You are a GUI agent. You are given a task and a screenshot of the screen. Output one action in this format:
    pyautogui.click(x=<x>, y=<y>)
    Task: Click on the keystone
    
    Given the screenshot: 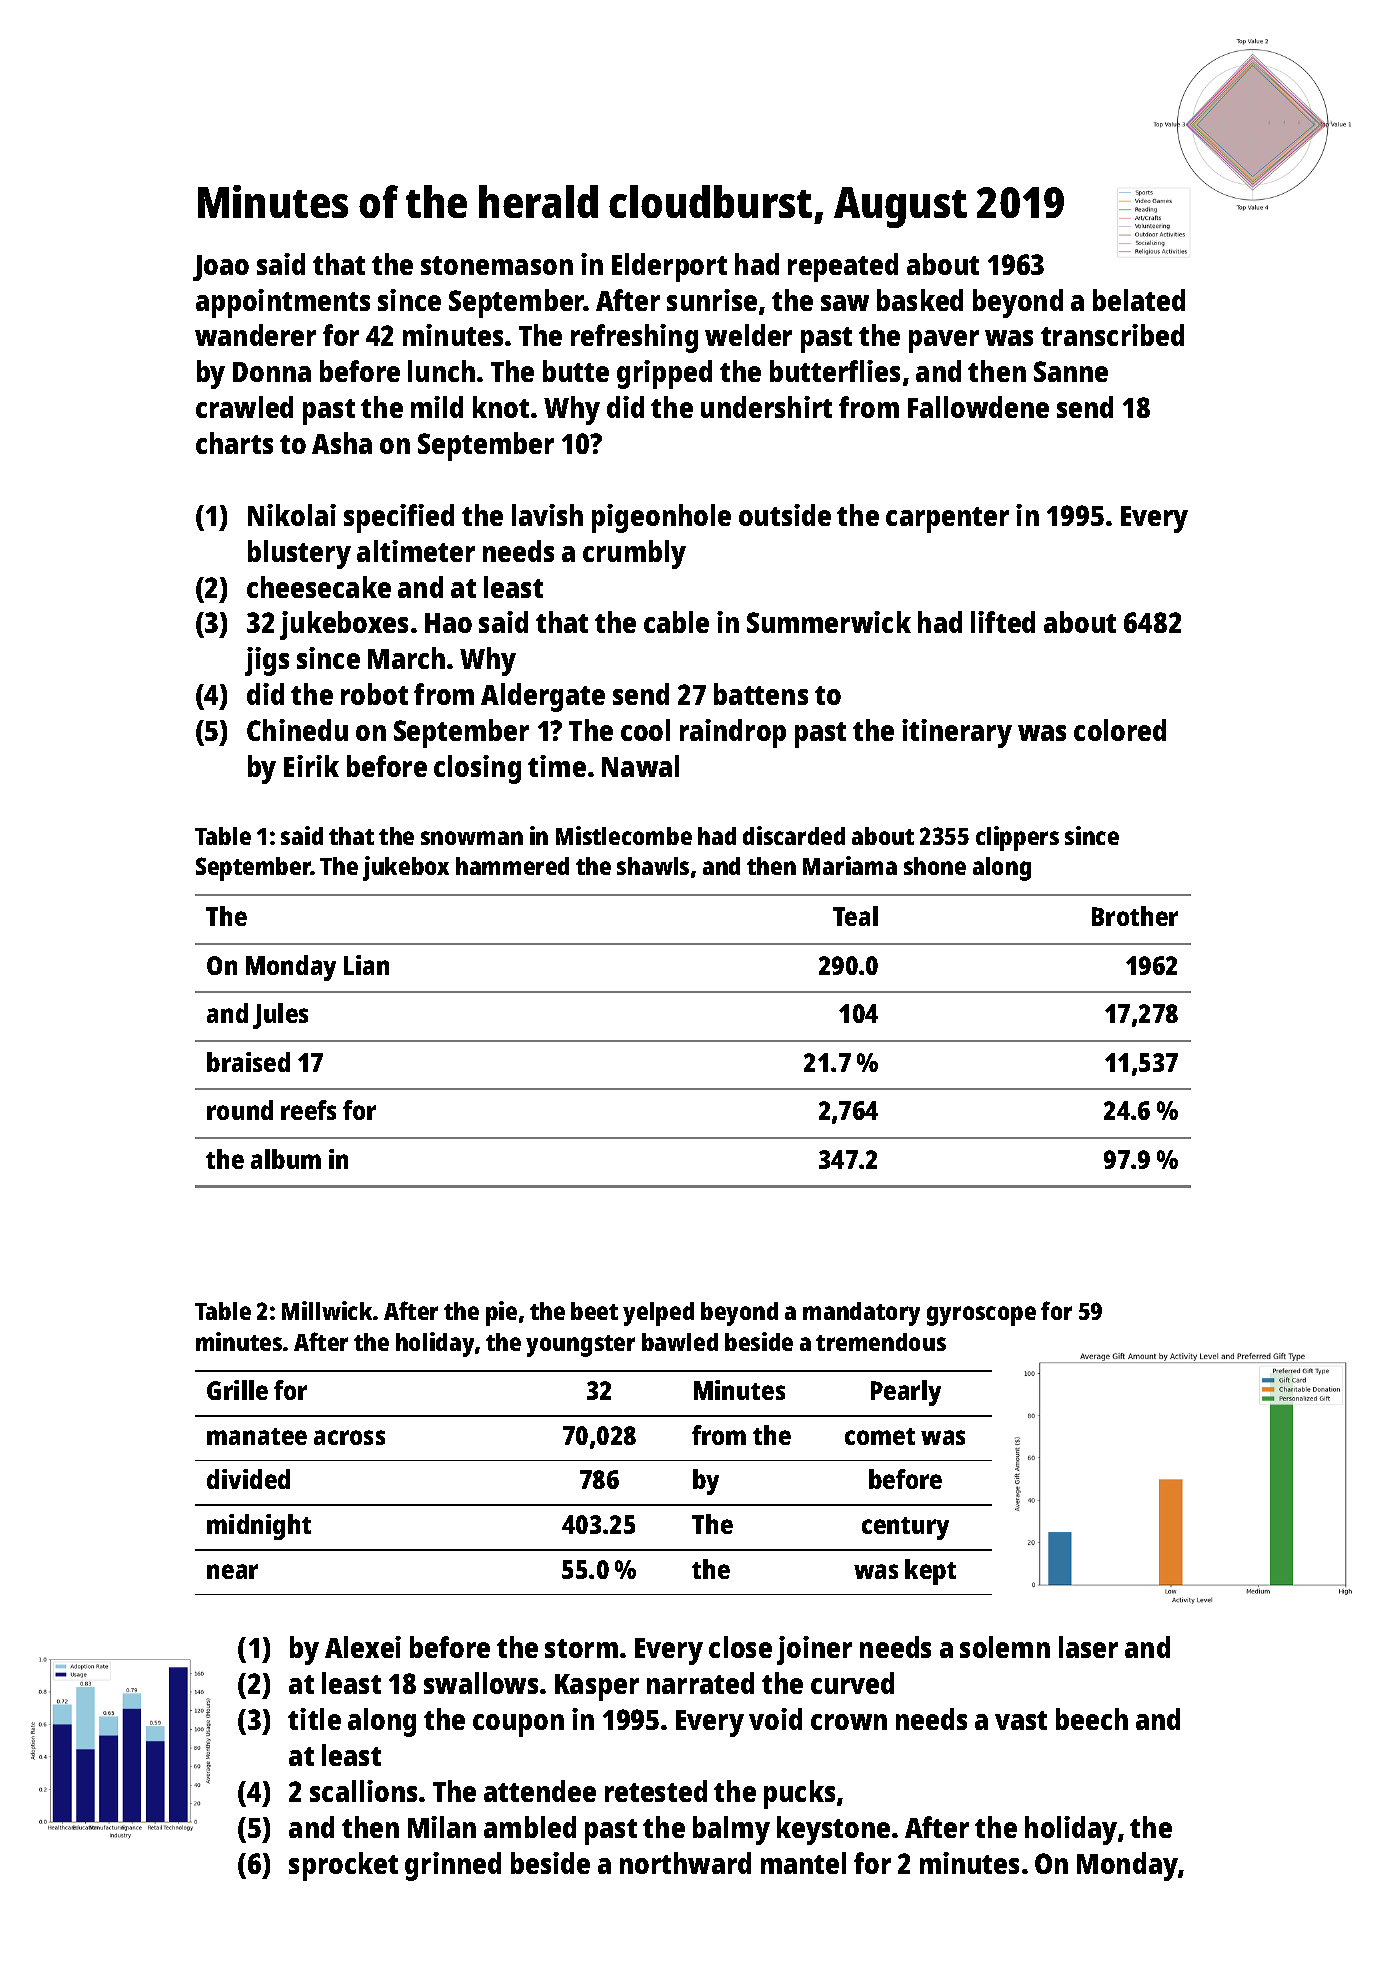 What is the action you would take?
    pyautogui.click(x=833, y=1830)
